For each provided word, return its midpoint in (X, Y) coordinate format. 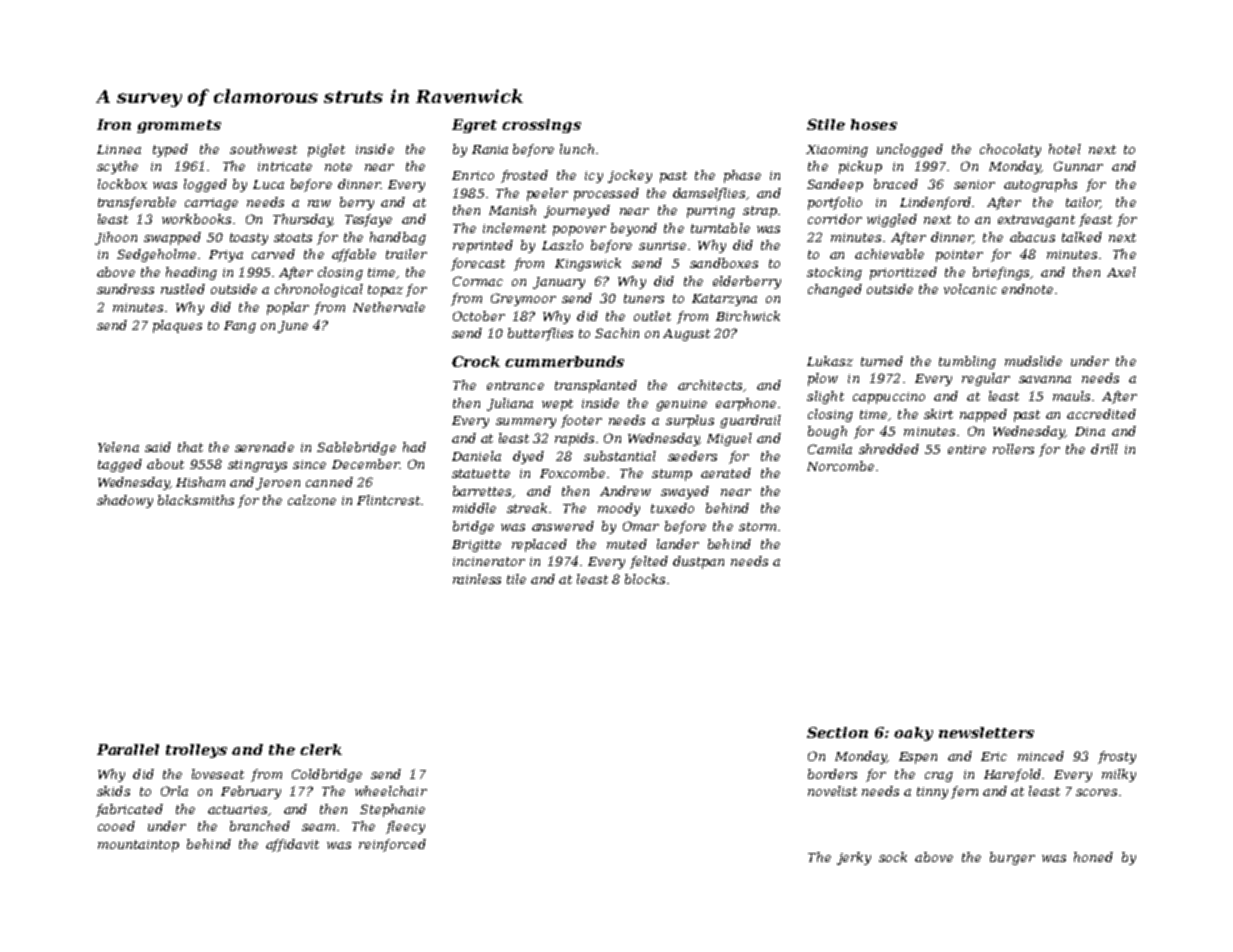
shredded (889, 449)
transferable (137, 203)
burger (1012, 858)
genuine (681, 405)
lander (678, 544)
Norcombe (840, 466)
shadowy (125, 501)
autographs (1040, 185)
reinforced (392, 845)
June (293, 327)
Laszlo (562, 245)
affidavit (292, 845)
